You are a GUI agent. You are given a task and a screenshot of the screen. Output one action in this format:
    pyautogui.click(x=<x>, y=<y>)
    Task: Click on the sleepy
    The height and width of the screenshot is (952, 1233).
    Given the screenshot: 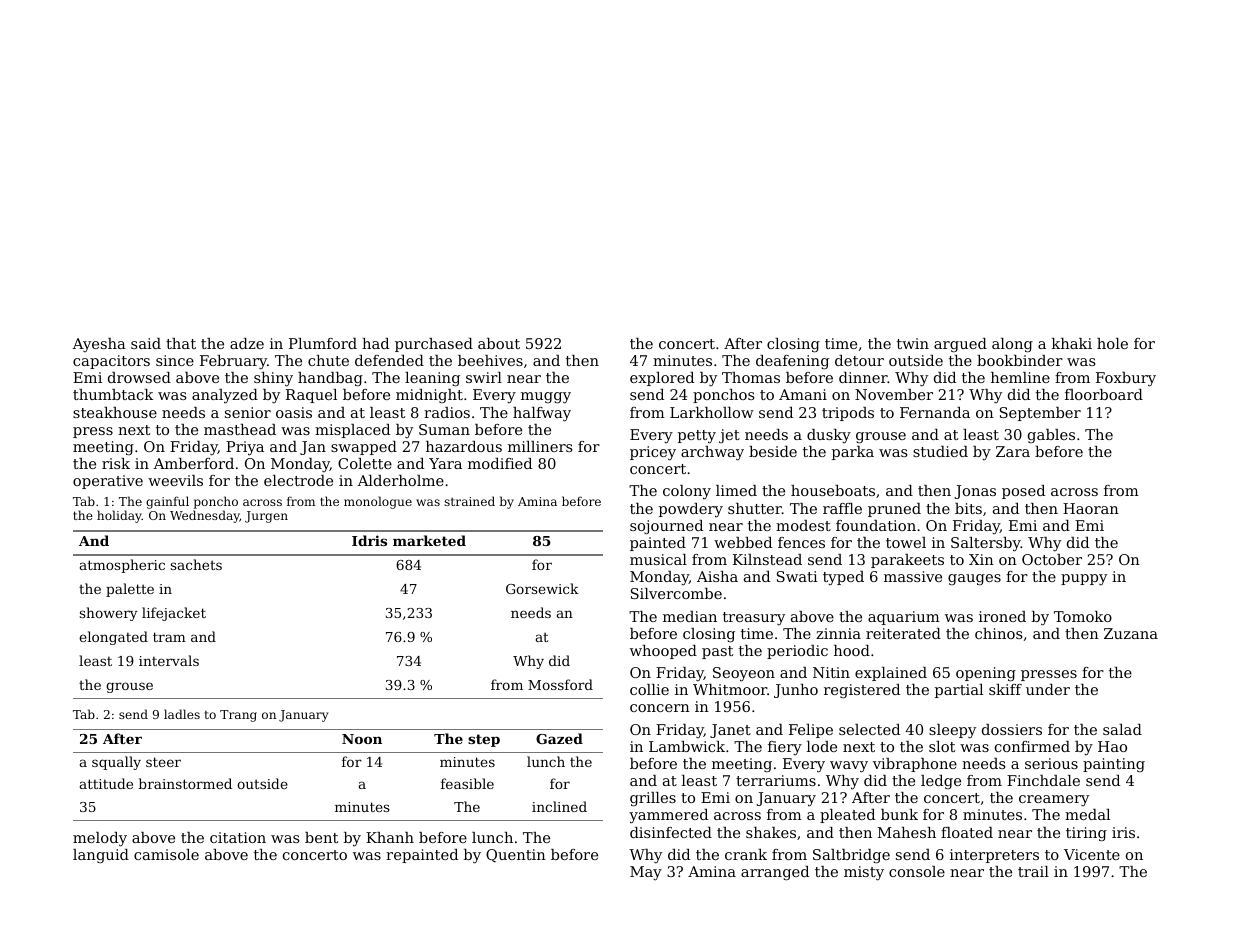 What is the action you would take?
    pyautogui.click(x=952, y=731)
